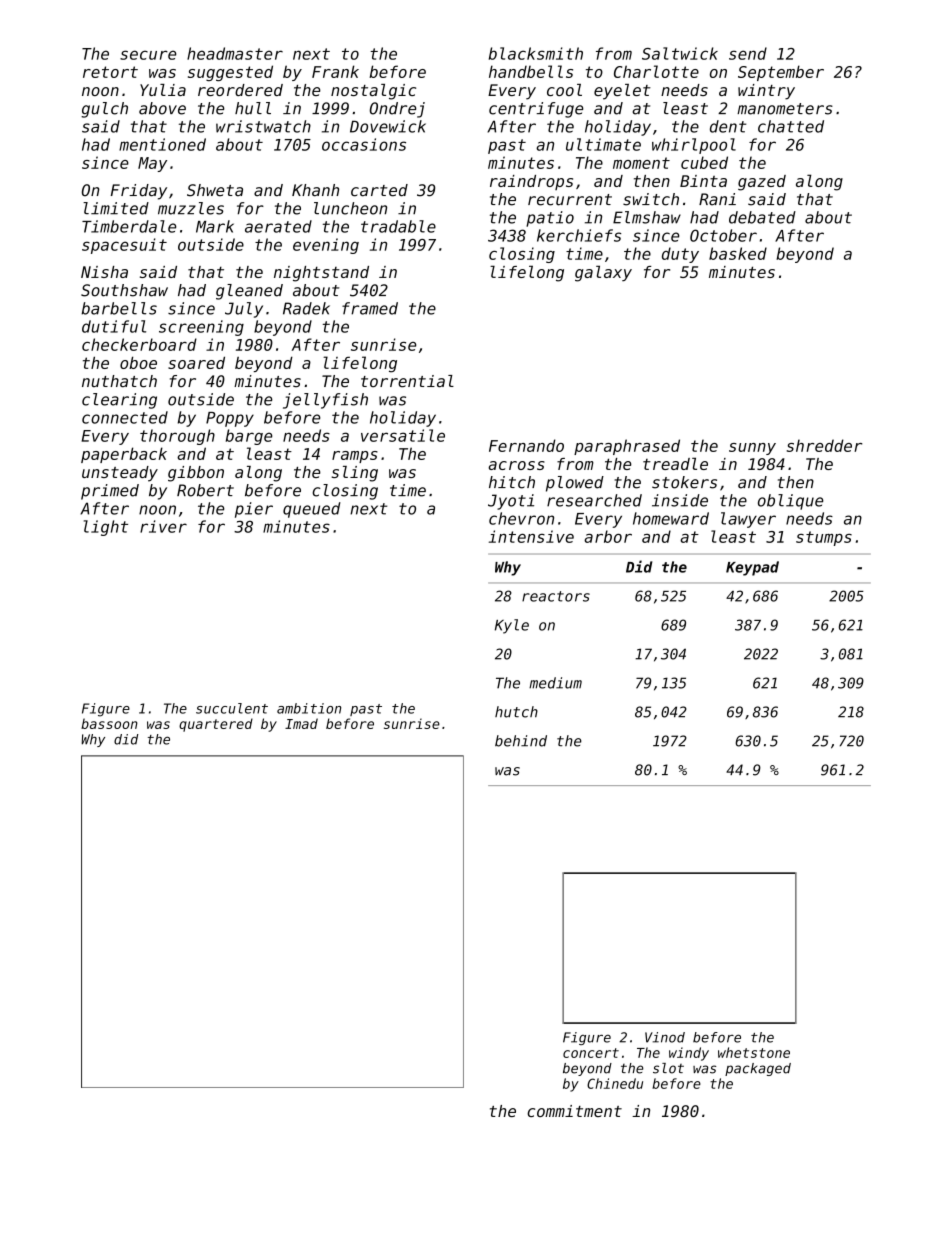 The width and height of the screenshot is (952, 1233). What do you see at coordinates (119, 401) in the screenshot?
I see `clearing` at bounding box center [119, 401].
